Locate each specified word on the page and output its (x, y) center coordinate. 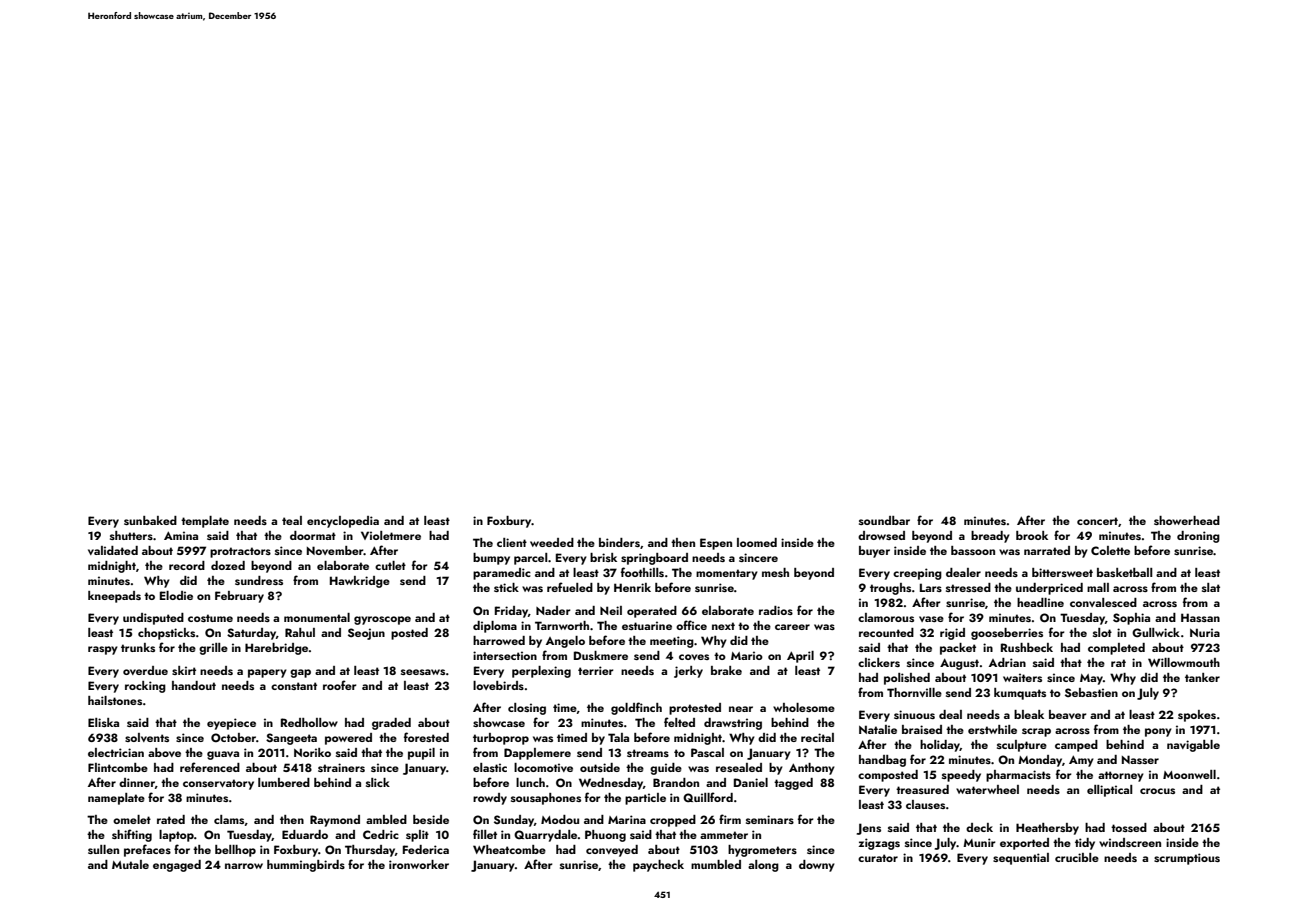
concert (1097, 521)
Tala (618, 737)
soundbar (884, 520)
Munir (979, 842)
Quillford (708, 797)
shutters (131, 535)
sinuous (914, 714)
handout (194, 685)
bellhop (235, 851)
